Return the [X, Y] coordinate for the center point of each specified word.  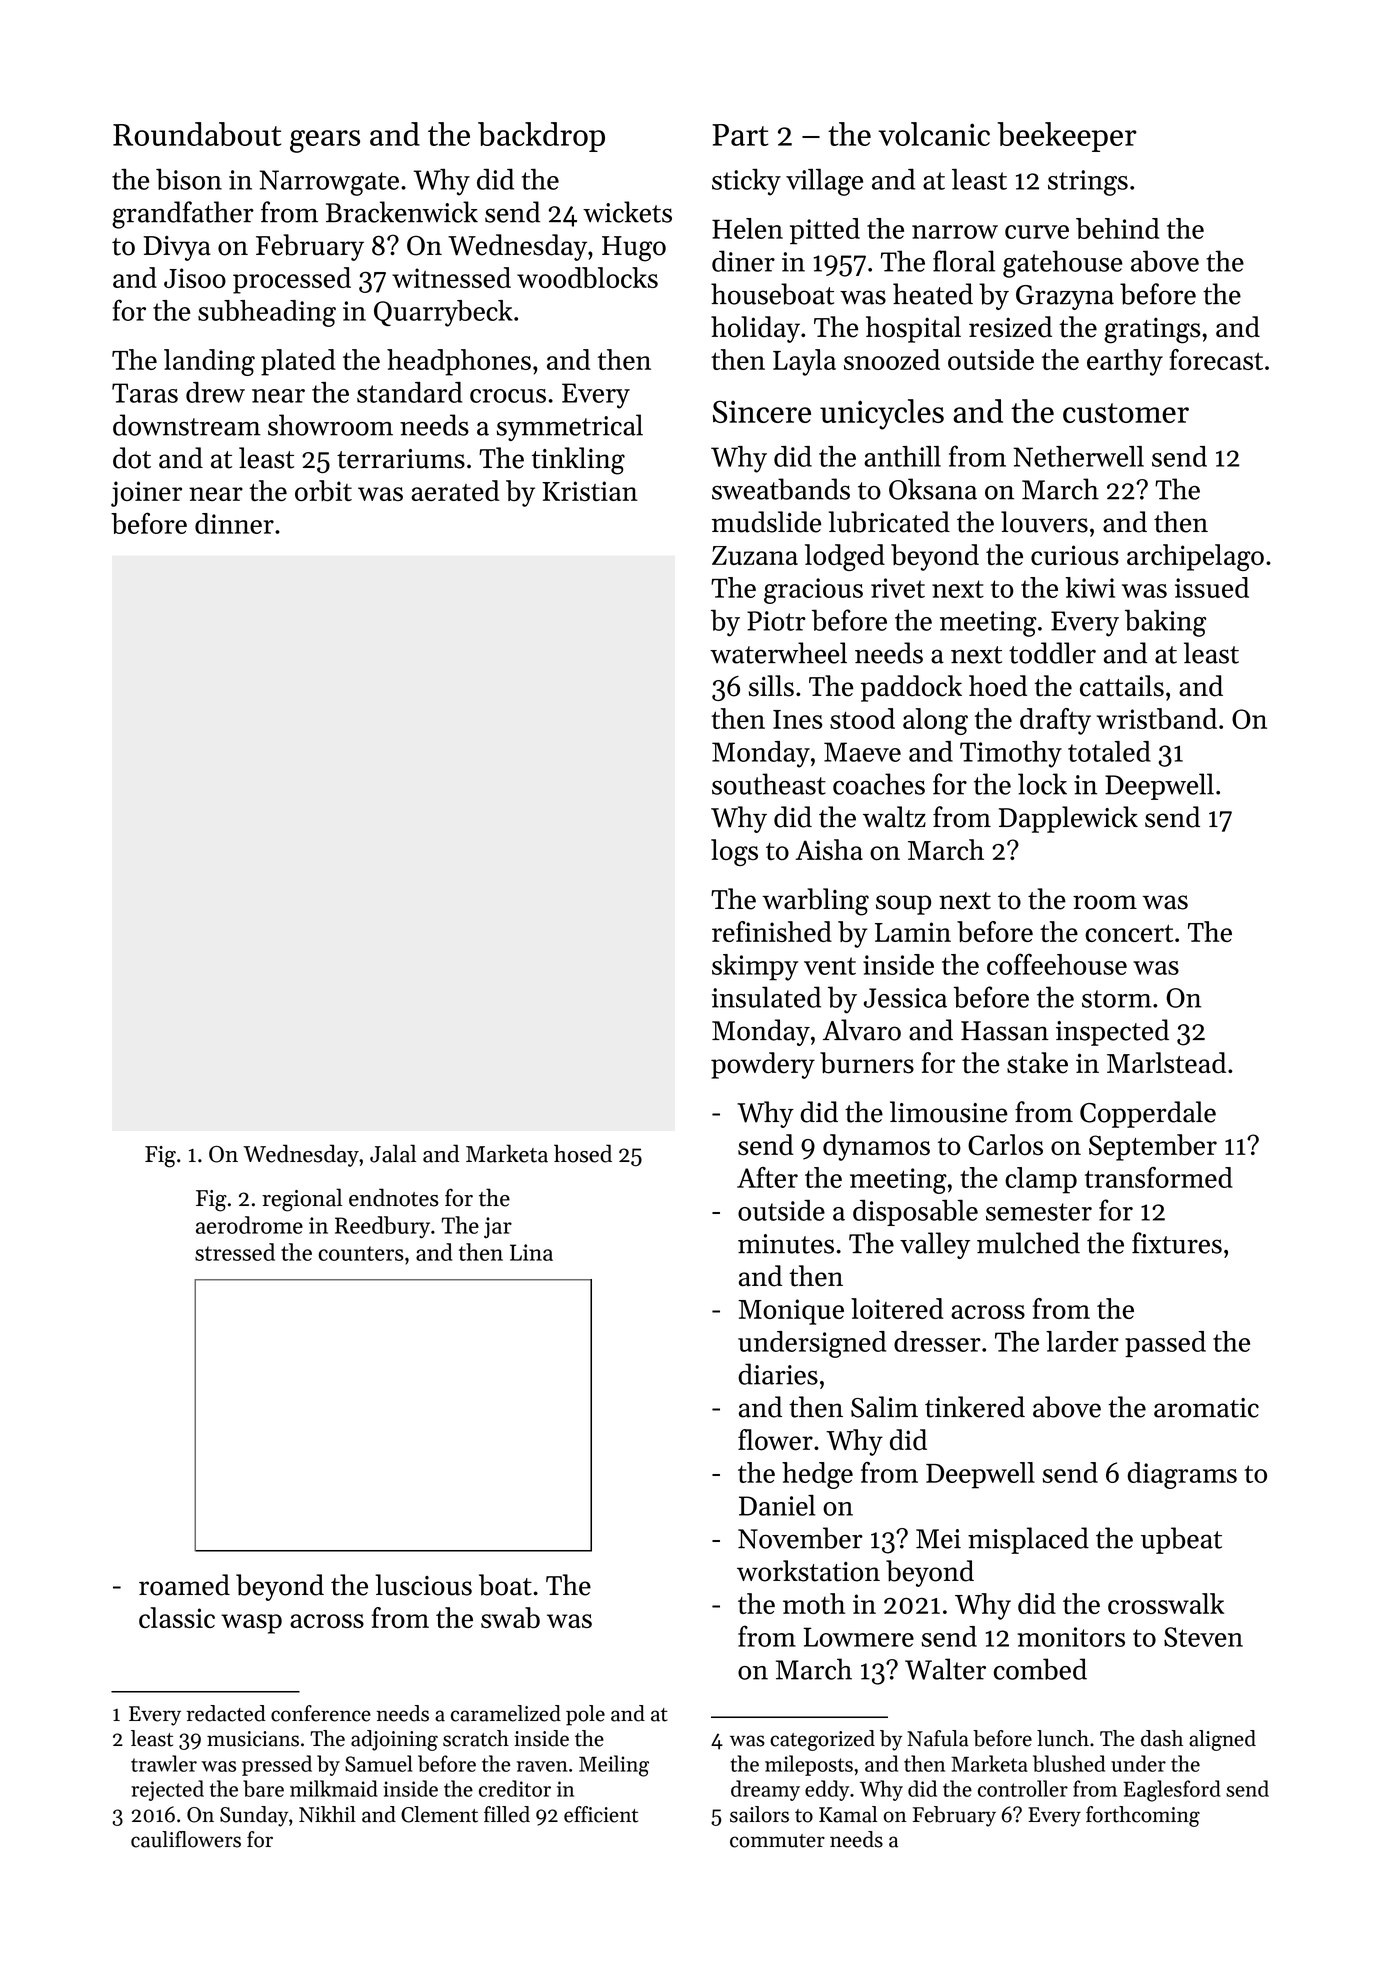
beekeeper [1067, 137]
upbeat [1181, 1540]
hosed [583, 1153]
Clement [439, 1814]
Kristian [590, 491]
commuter [777, 1841]
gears [325, 141]
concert [1129, 933]
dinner [234, 523]
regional [302, 1200]
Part [740, 135]
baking [1165, 623]
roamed [184, 1585]
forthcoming [1143, 1816]
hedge [817, 1475]
